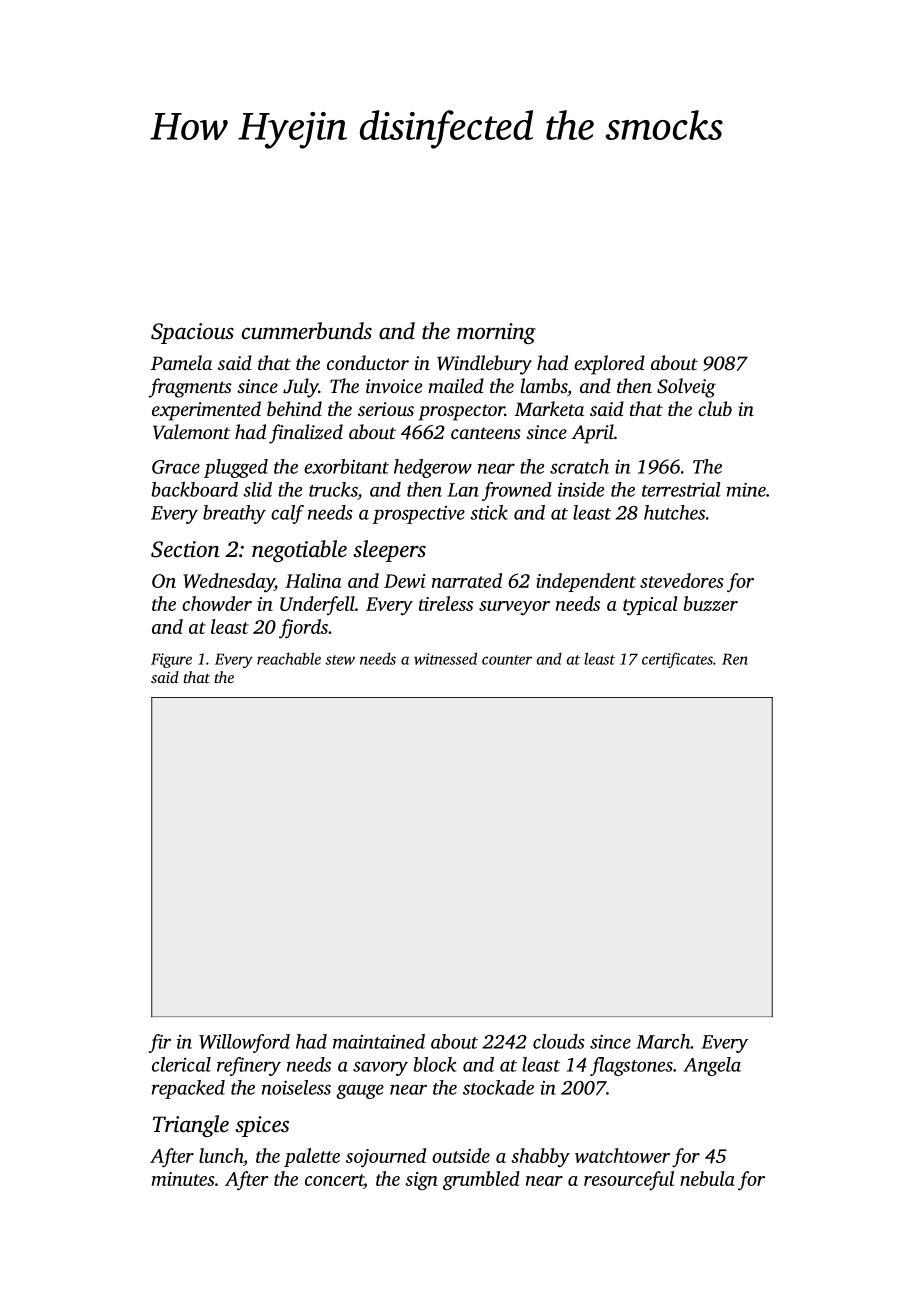 The image size is (924, 1311). What do you see at coordinates (498, 1087) in the document?
I see `stockade` at bounding box center [498, 1087].
